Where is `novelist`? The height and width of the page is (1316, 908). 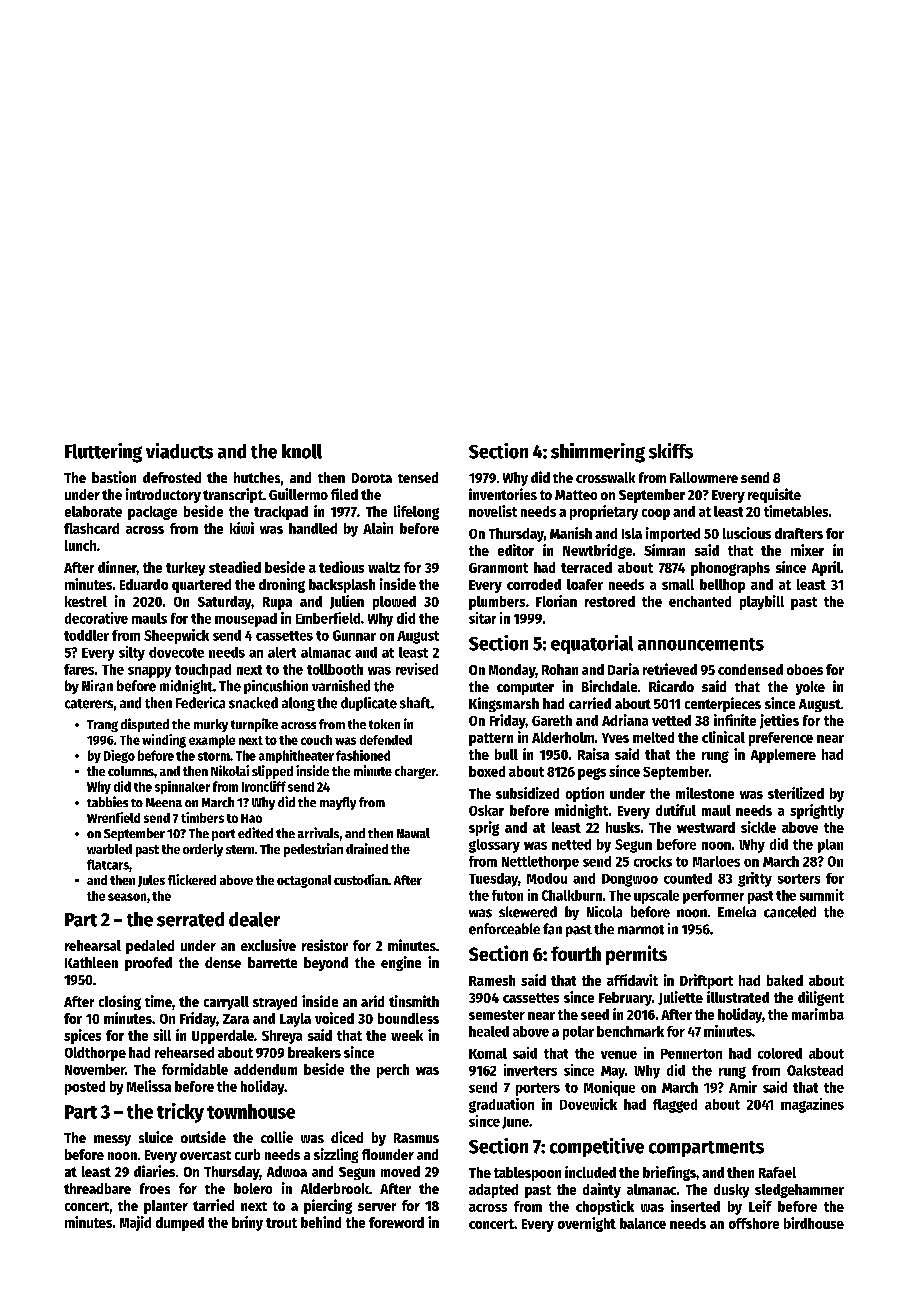
novelist is located at coordinates (493, 511).
